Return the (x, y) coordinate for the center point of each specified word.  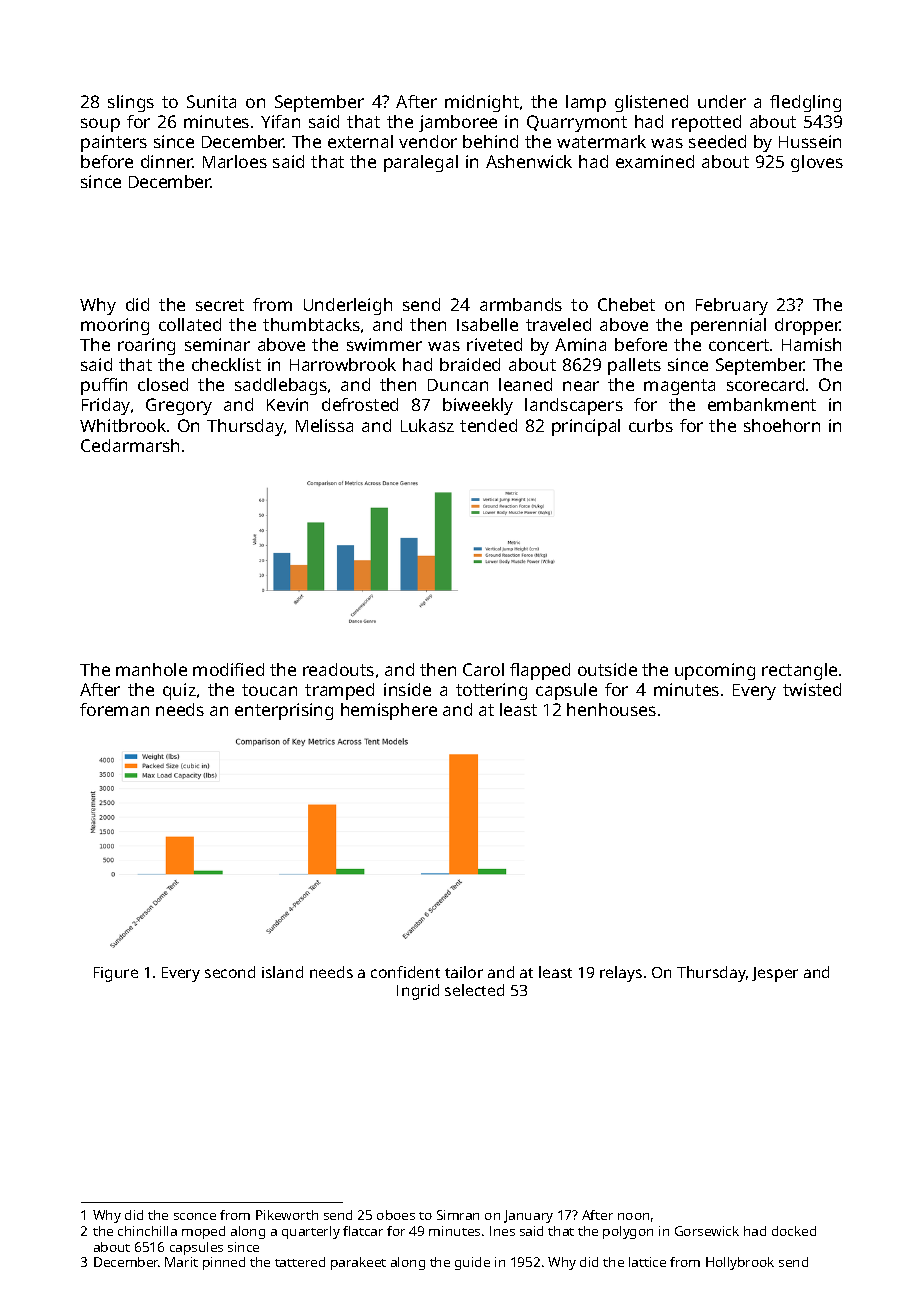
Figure (116, 974)
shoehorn (782, 425)
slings (131, 103)
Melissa (324, 425)
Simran (458, 1215)
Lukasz (427, 425)
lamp (586, 103)
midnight (482, 103)
